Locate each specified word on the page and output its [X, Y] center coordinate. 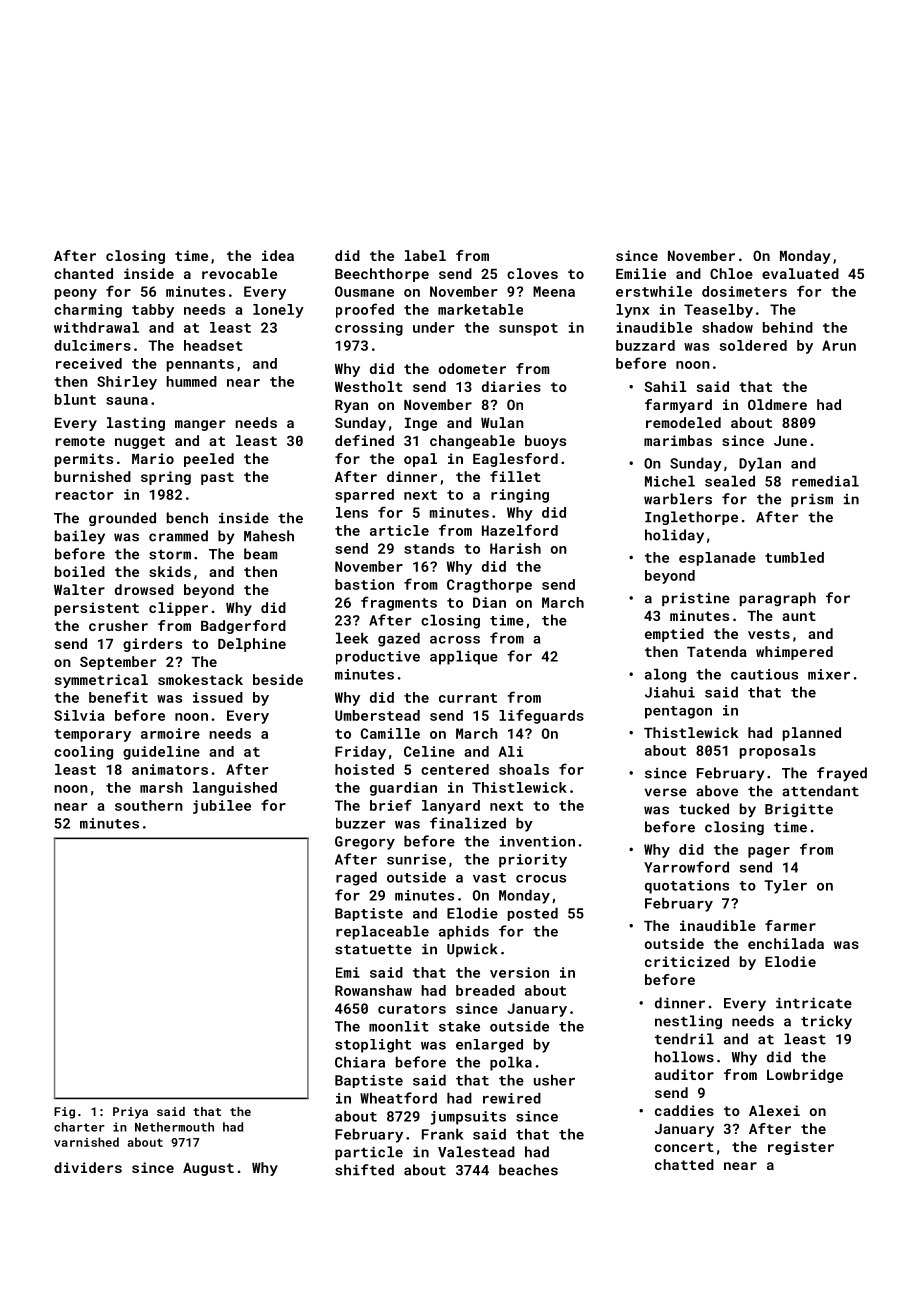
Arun [839, 345]
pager [769, 852]
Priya [130, 1113]
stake [459, 1026]
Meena [554, 291]
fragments [399, 603]
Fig [64, 1113]
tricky [826, 1022]
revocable [239, 273]
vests [769, 634]
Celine [429, 751]
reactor [85, 495]
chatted [684, 1164]
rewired [512, 1098]
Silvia [79, 715]
